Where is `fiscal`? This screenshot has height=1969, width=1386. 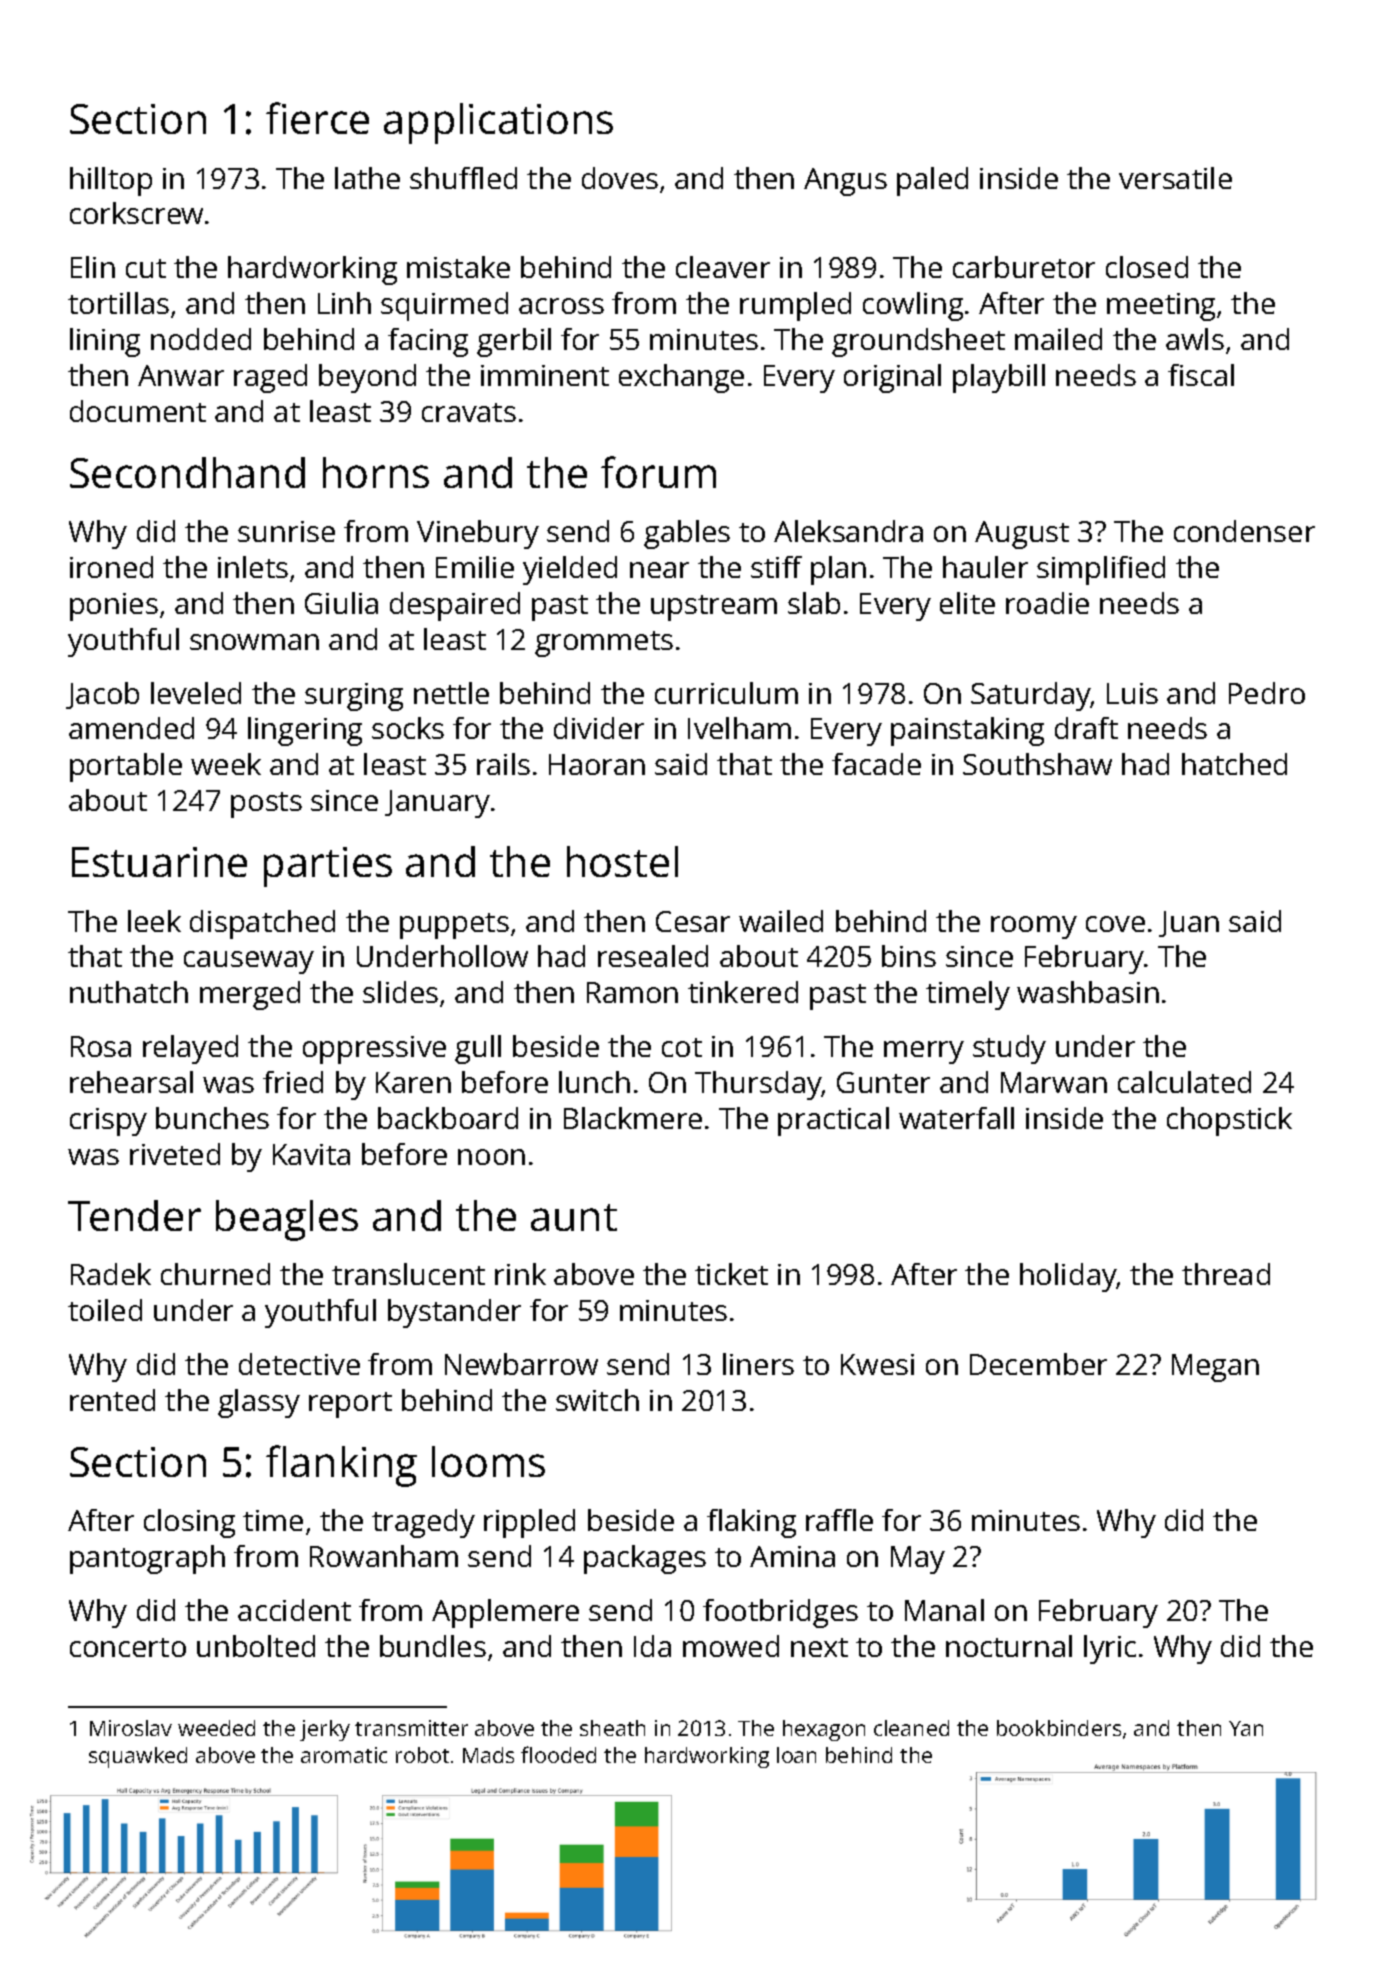
fiscal is located at coordinates (1201, 375).
